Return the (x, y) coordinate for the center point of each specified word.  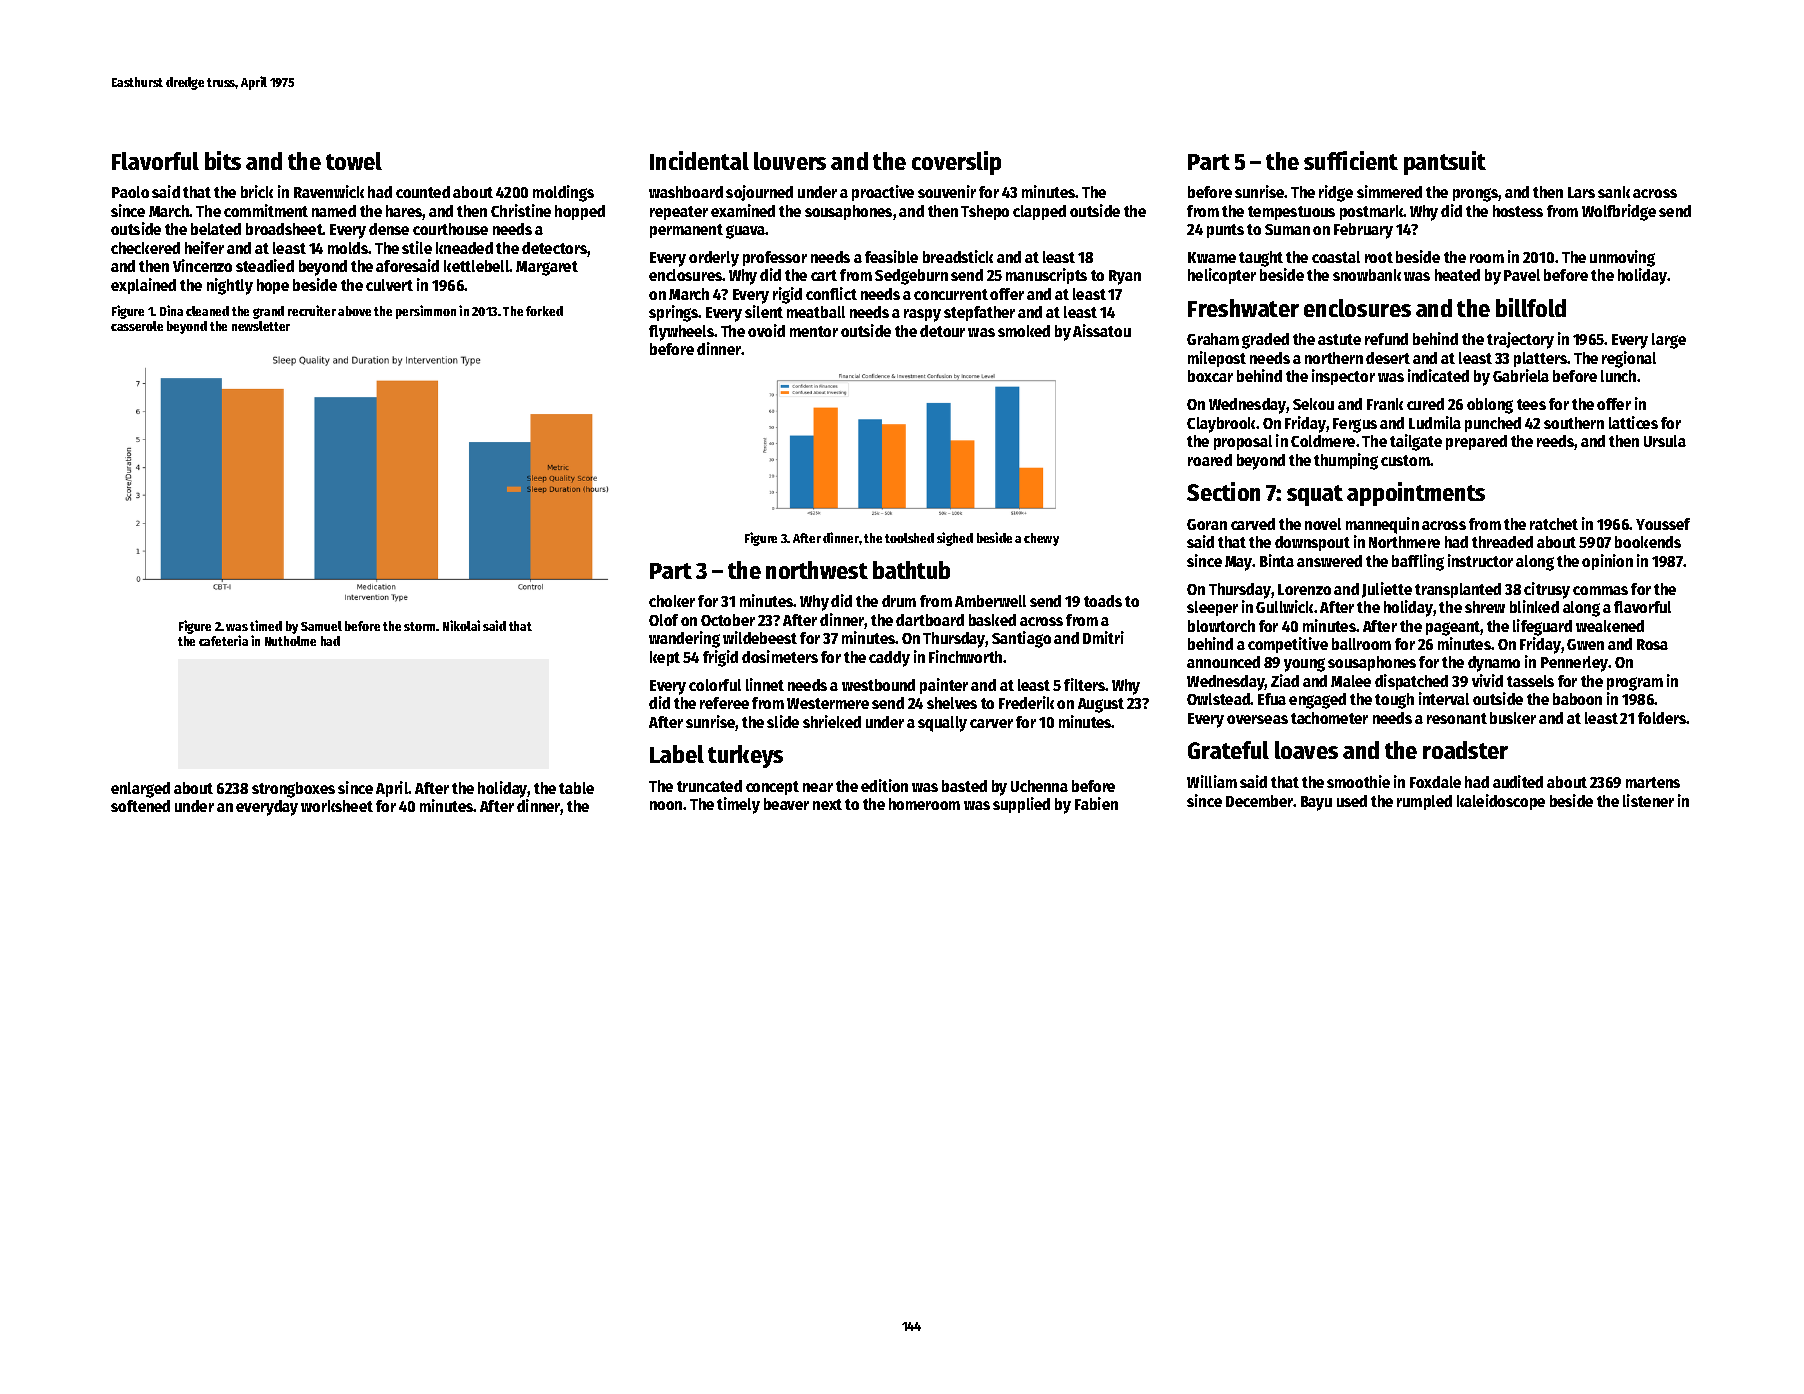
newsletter (261, 326)
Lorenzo (1304, 589)
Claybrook (1221, 425)
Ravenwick (329, 191)
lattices (1633, 422)
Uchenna (1039, 786)
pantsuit (1445, 163)
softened (140, 806)
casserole (137, 326)
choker (672, 601)
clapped (1039, 212)
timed (266, 625)
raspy (922, 315)
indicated (1438, 375)
